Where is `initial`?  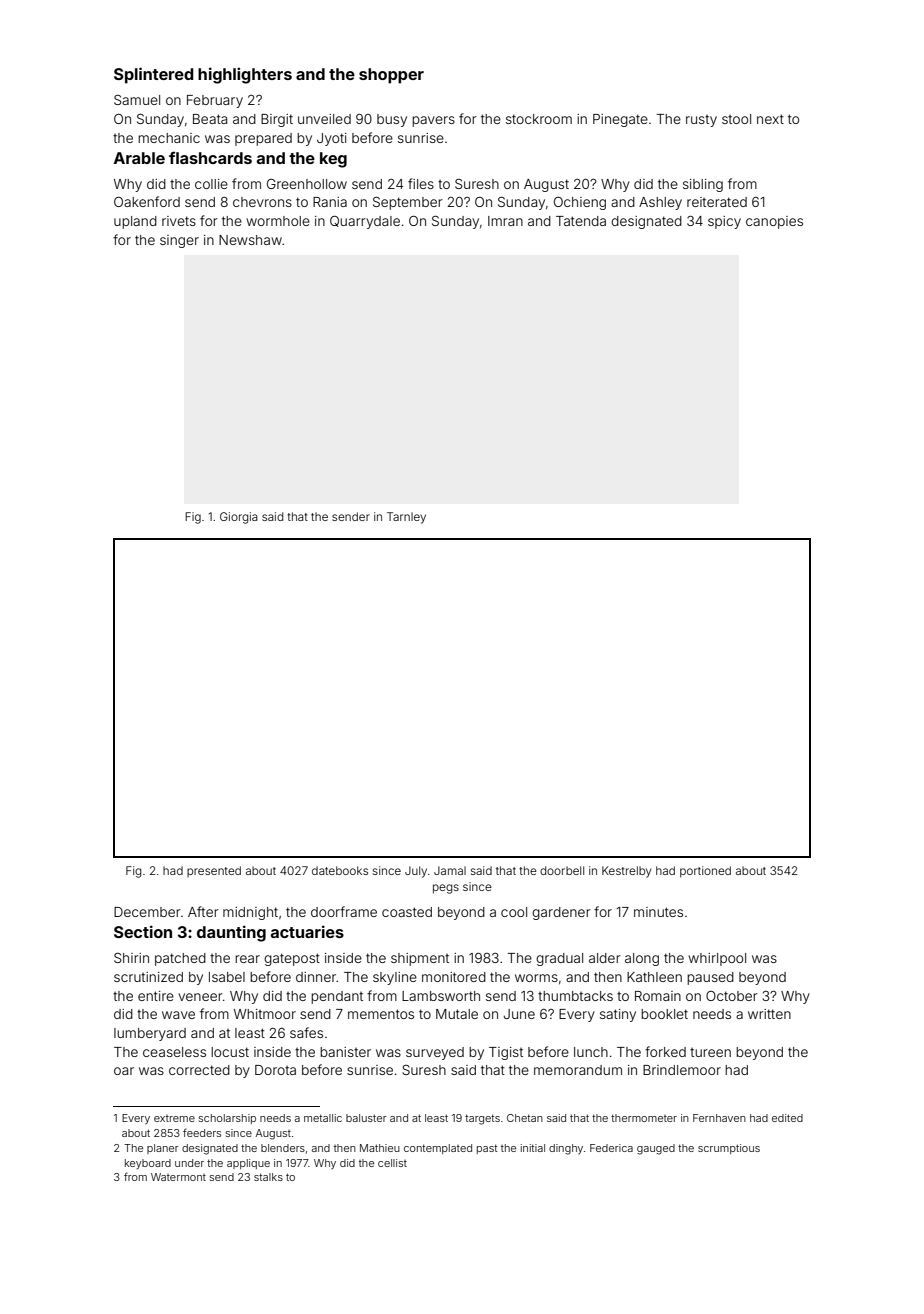
initial is located at coordinates (533, 1148).
